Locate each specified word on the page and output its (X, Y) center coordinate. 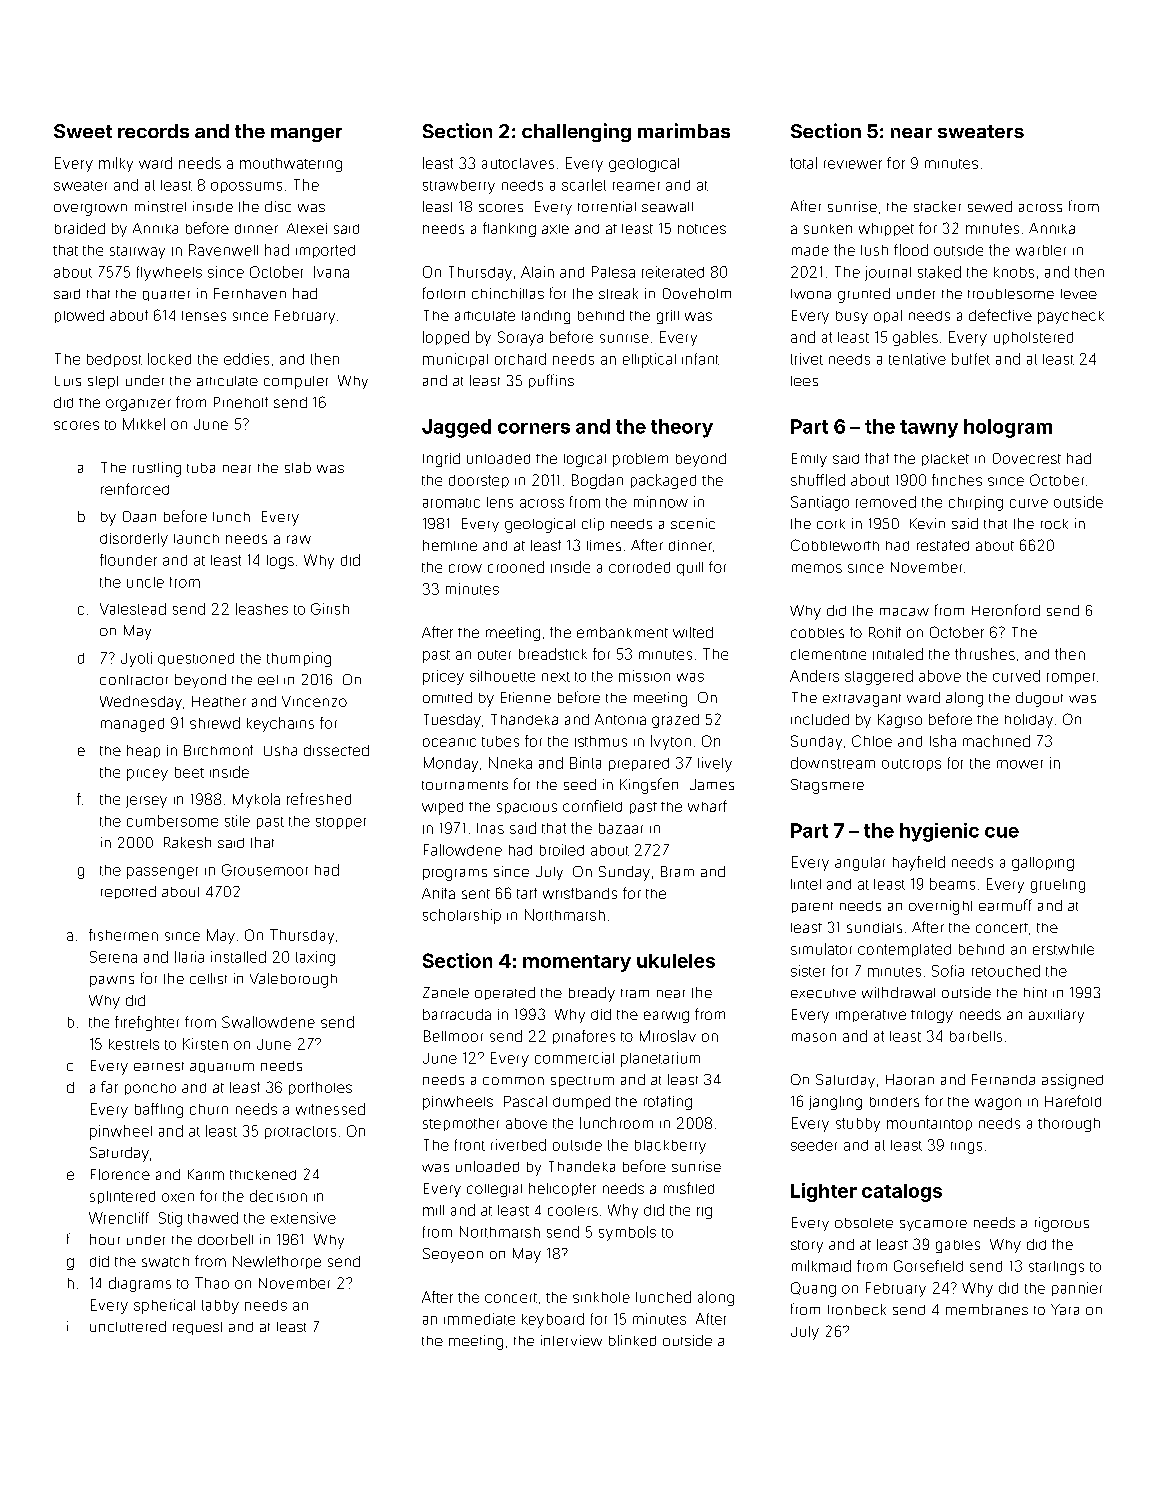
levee (1079, 294)
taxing (315, 958)
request (197, 1328)
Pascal (525, 1101)
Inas (490, 828)
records (153, 131)
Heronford (1006, 610)
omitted (447, 697)
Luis (68, 381)
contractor (134, 680)
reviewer (853, 164)
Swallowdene (268, 1022)
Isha (943, 741)
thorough (1069, 1125)
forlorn (444, 293)
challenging (576, 132)
